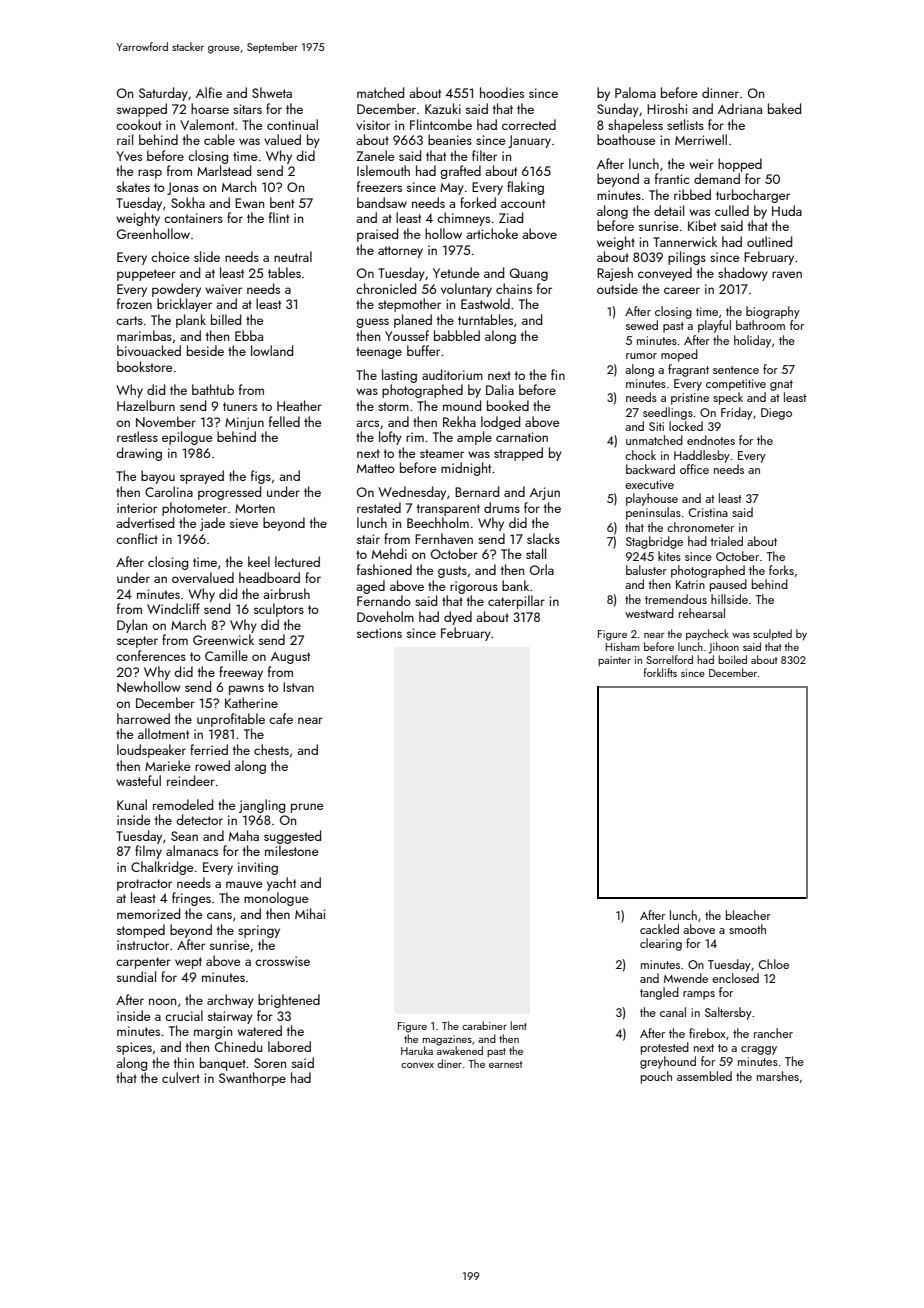 The height and width of the document is (1308, 924). I want to click on Kazuki, so click(443, 108).
